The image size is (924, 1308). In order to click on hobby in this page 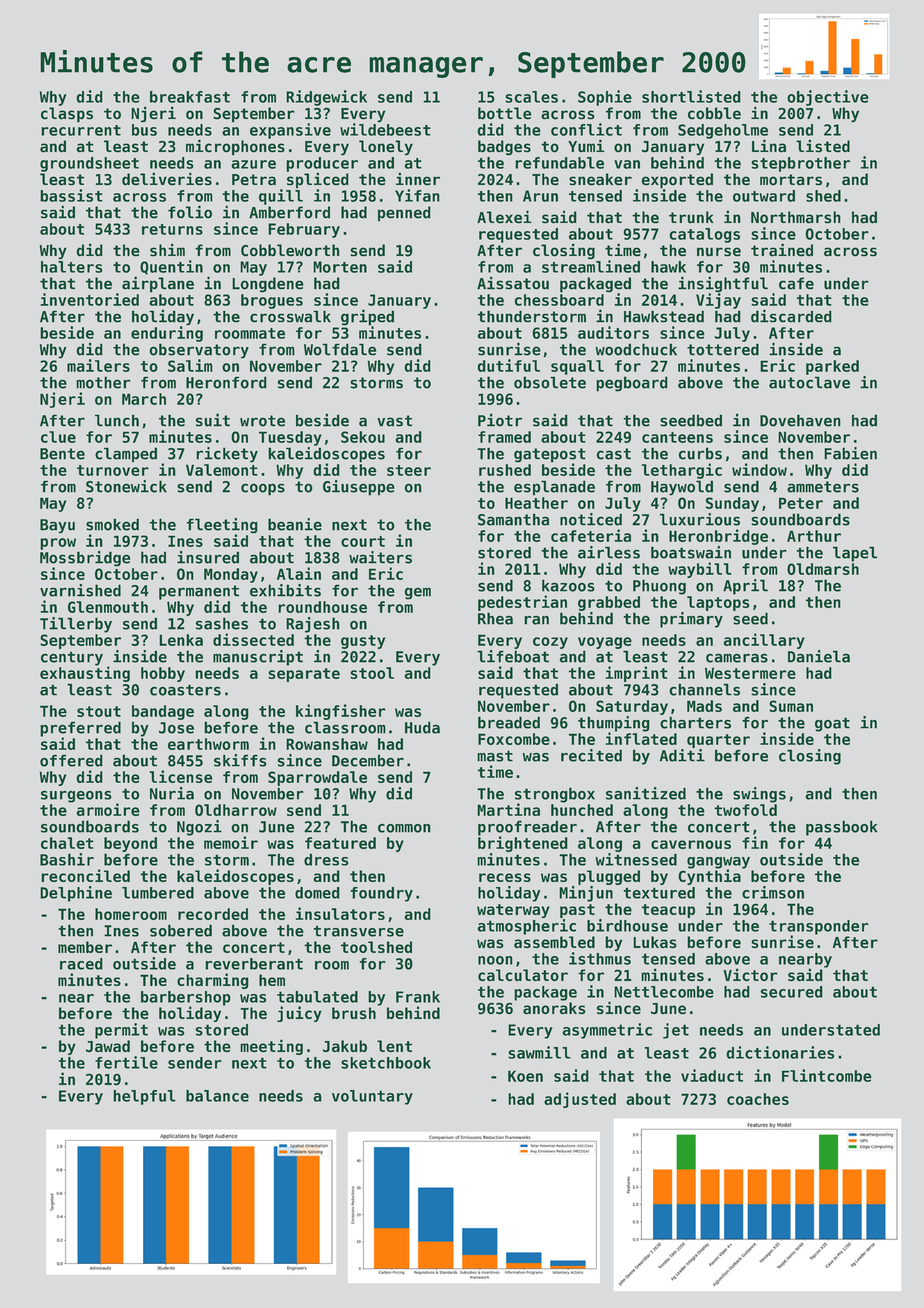, I will do `click(163, 674)`.
